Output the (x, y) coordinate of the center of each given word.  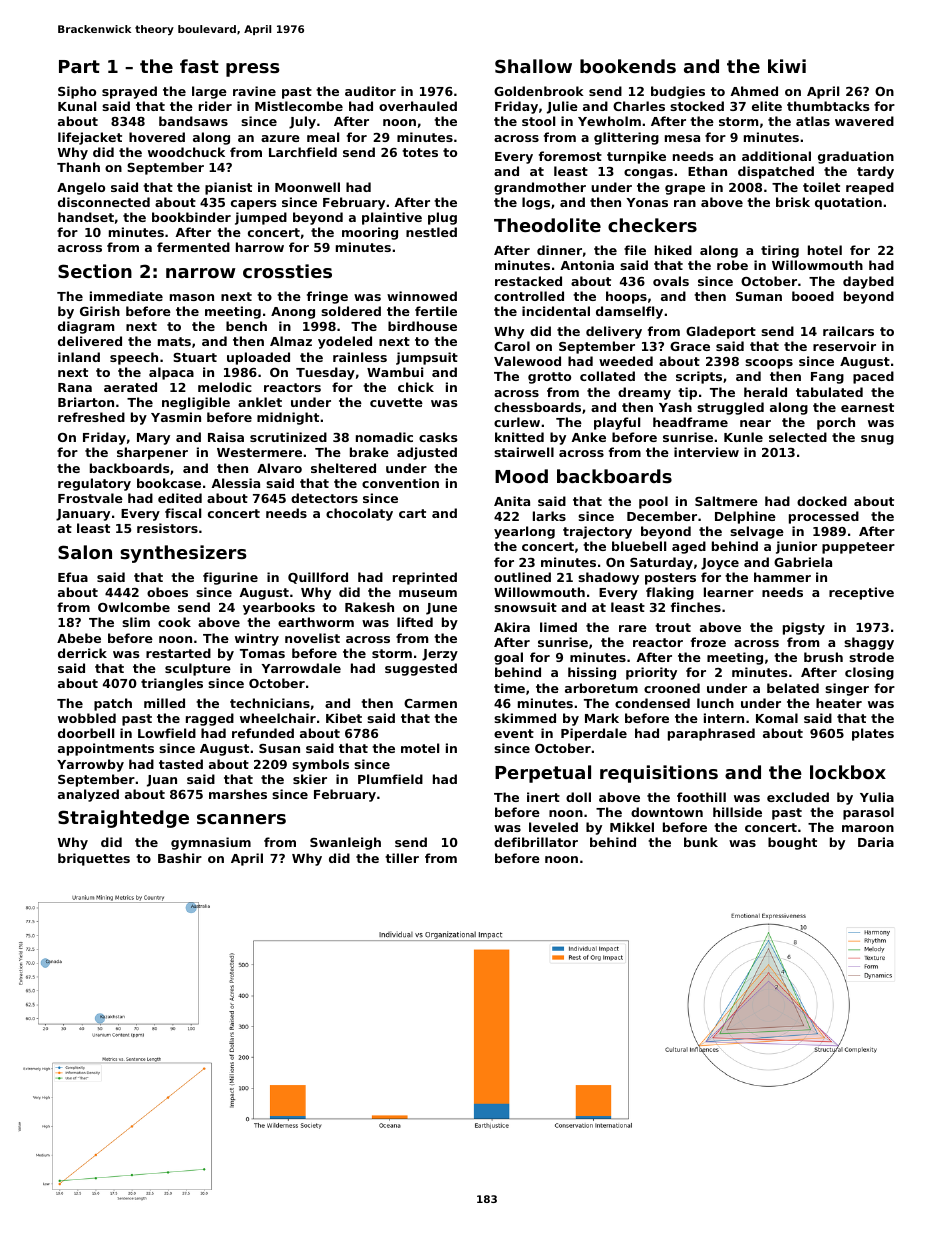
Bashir (180, 858)
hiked (673, 250)
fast (199, 66)
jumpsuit (427, 358)
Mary (153, 439)
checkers (652, 225)
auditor (370, 91)
